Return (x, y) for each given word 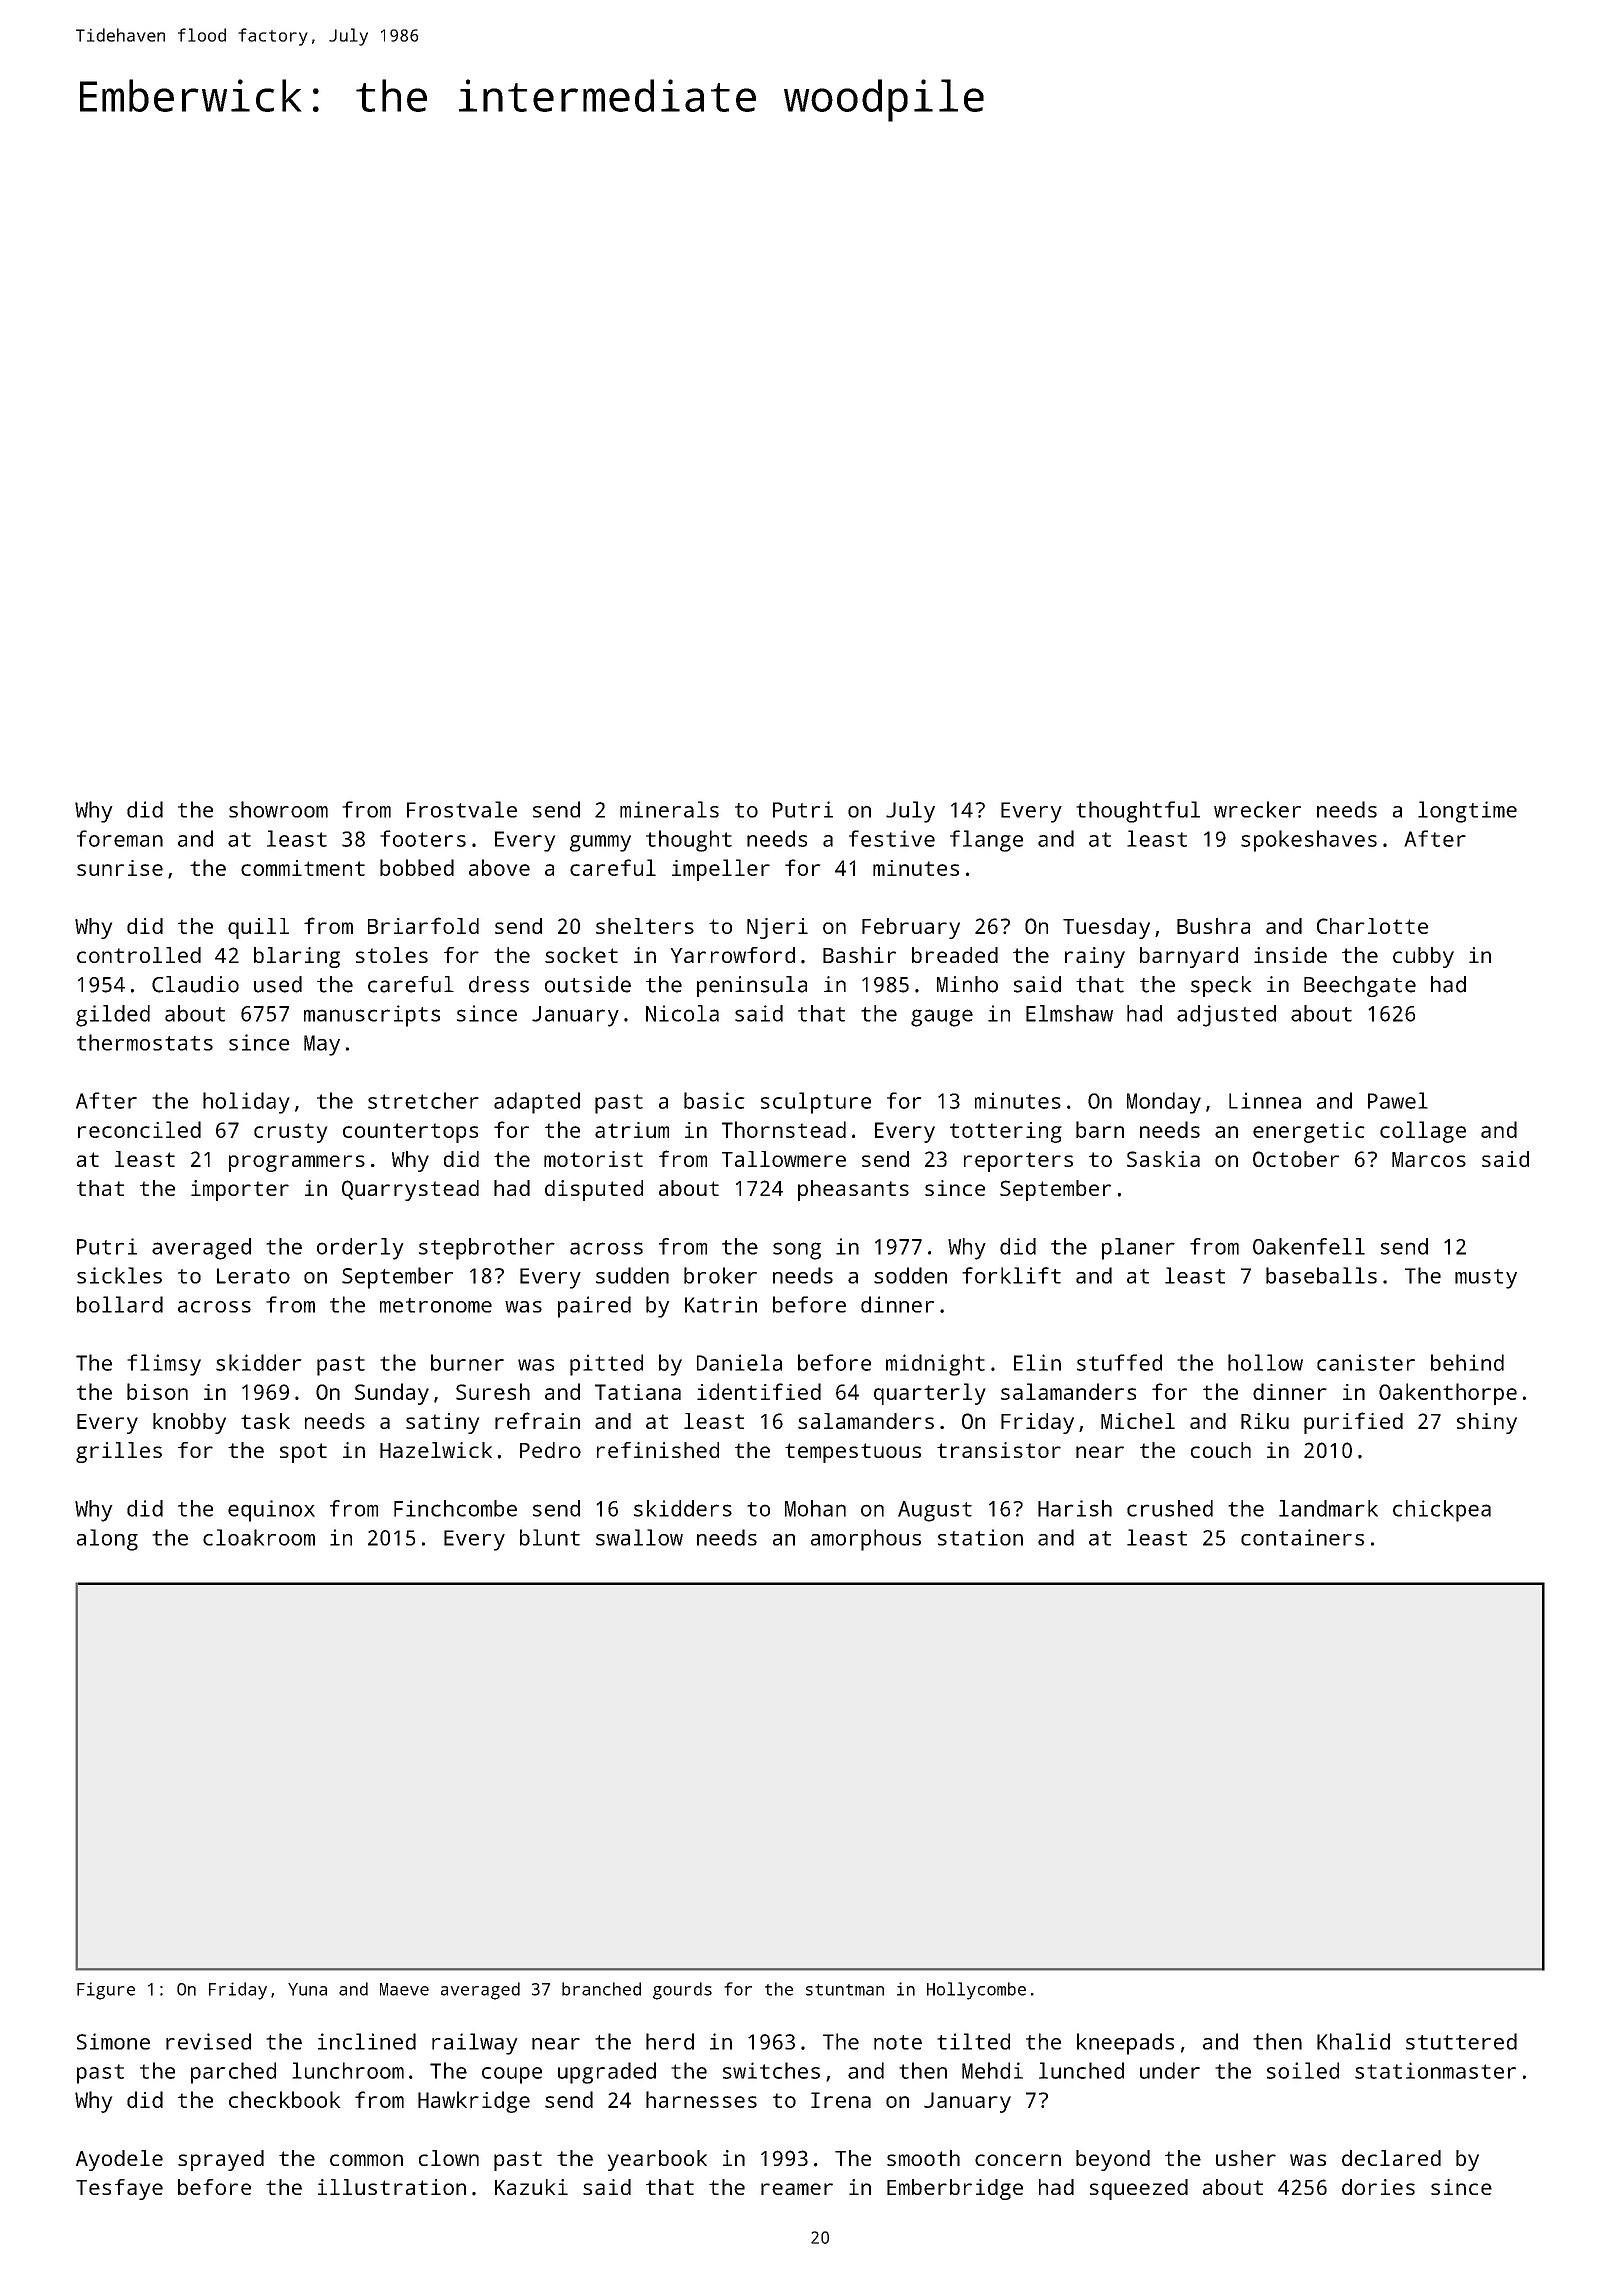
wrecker (1257, 809)
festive (892, 838)
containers (1302, 1537)
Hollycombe (976, 1991)
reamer (797, 2189)
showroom (278, 809)
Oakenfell (1309, 1246)
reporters (1018, 1162)
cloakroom (259, 1537)
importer (240, 1190)
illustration (392, 2187)
